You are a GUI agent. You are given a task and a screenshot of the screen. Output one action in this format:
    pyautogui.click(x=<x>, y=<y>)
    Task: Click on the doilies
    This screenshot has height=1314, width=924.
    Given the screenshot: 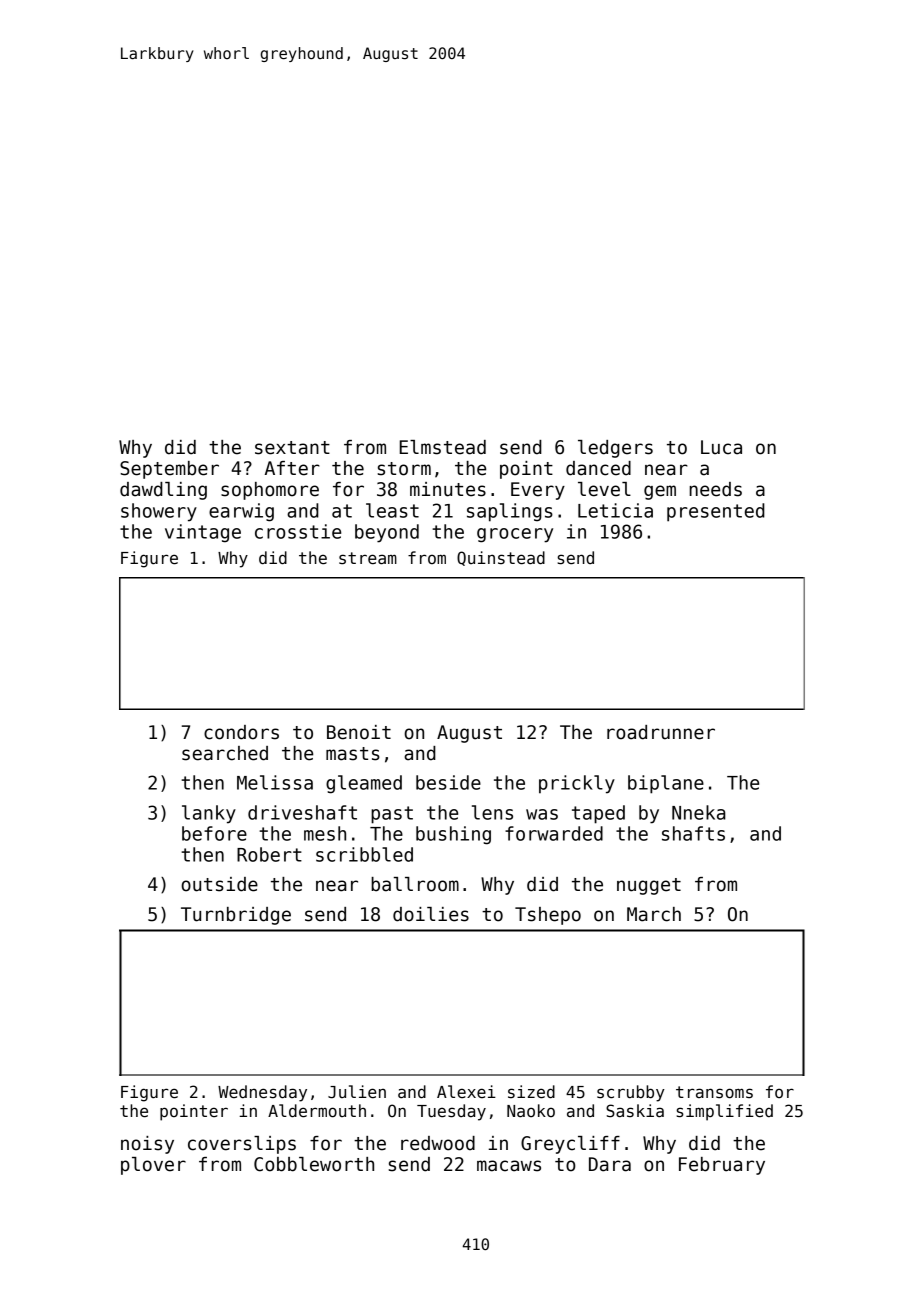 What is the action you would take?
    pyautogui.click(x=431, y=914)
